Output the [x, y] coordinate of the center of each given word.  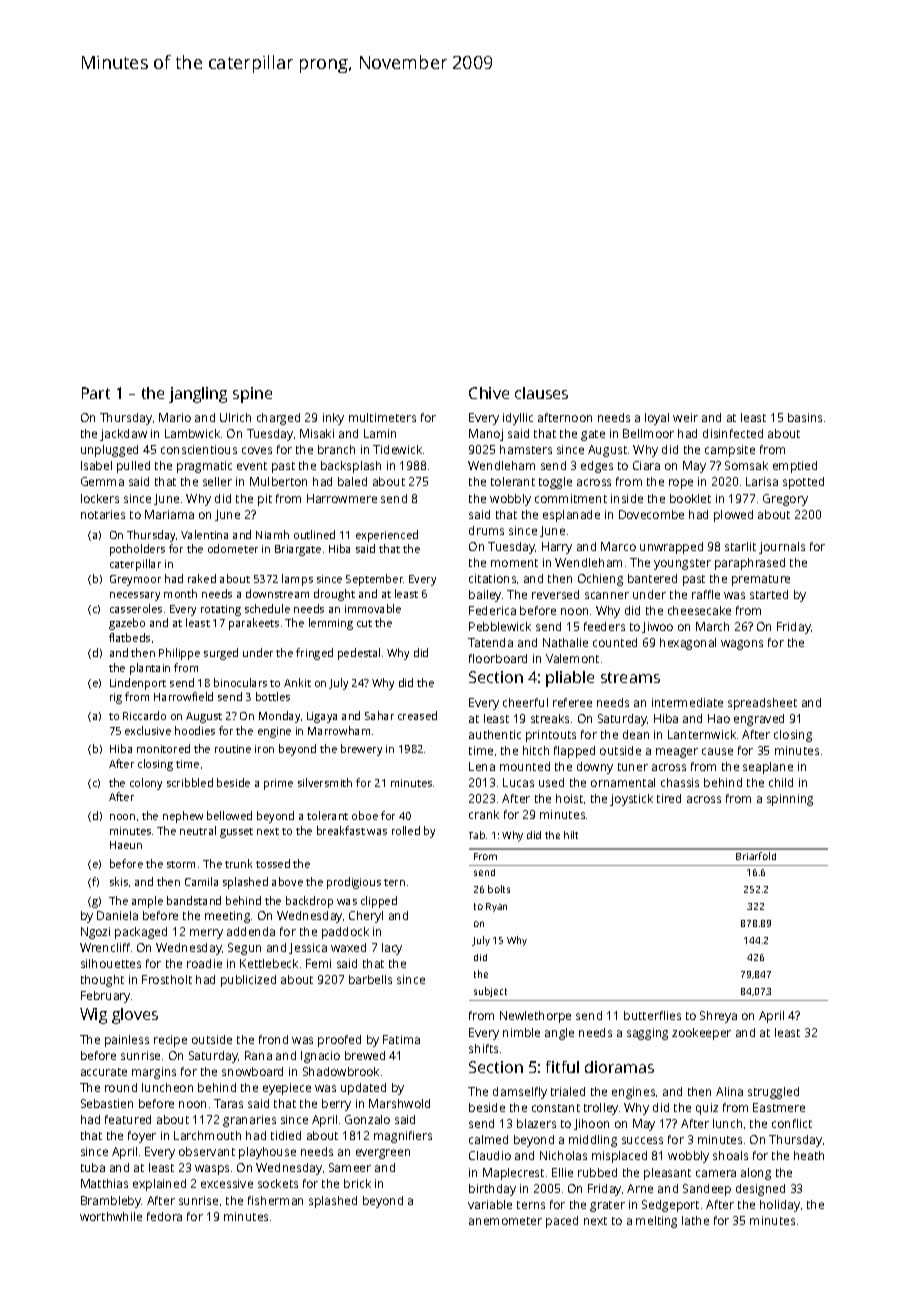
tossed [273, 863]
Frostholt [167, 979]
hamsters [526, 449]
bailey [485, 596]
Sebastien [107, 1103]
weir [685, 417]
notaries [103, 514]
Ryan [496, 907]
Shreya [718, 1017]
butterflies [652, 1015]
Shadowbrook [341, 1071]
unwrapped [671, 548]
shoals [730, 1155]
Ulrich [235, 417]
